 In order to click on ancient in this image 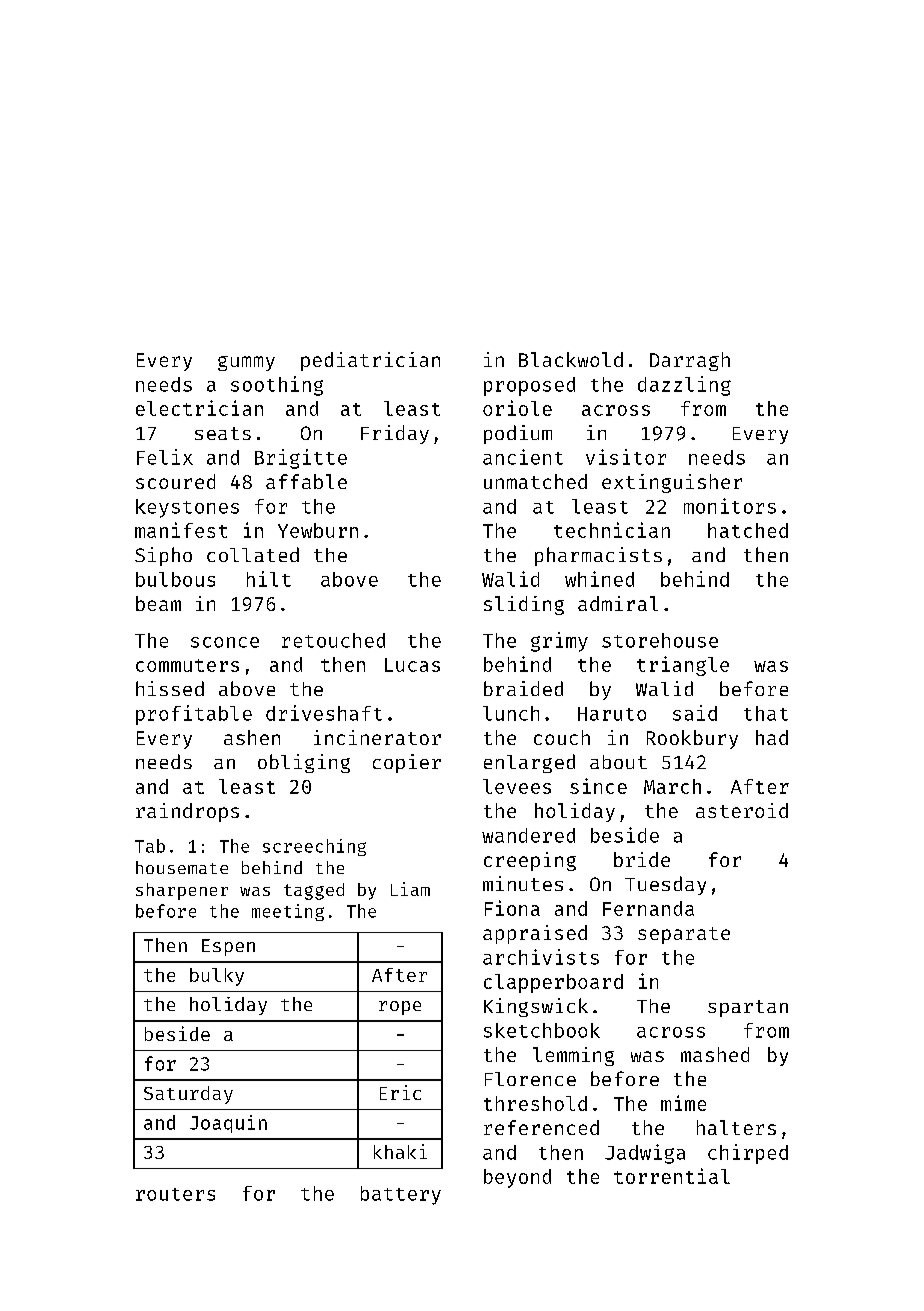, I will do `click(523, 457)`.
